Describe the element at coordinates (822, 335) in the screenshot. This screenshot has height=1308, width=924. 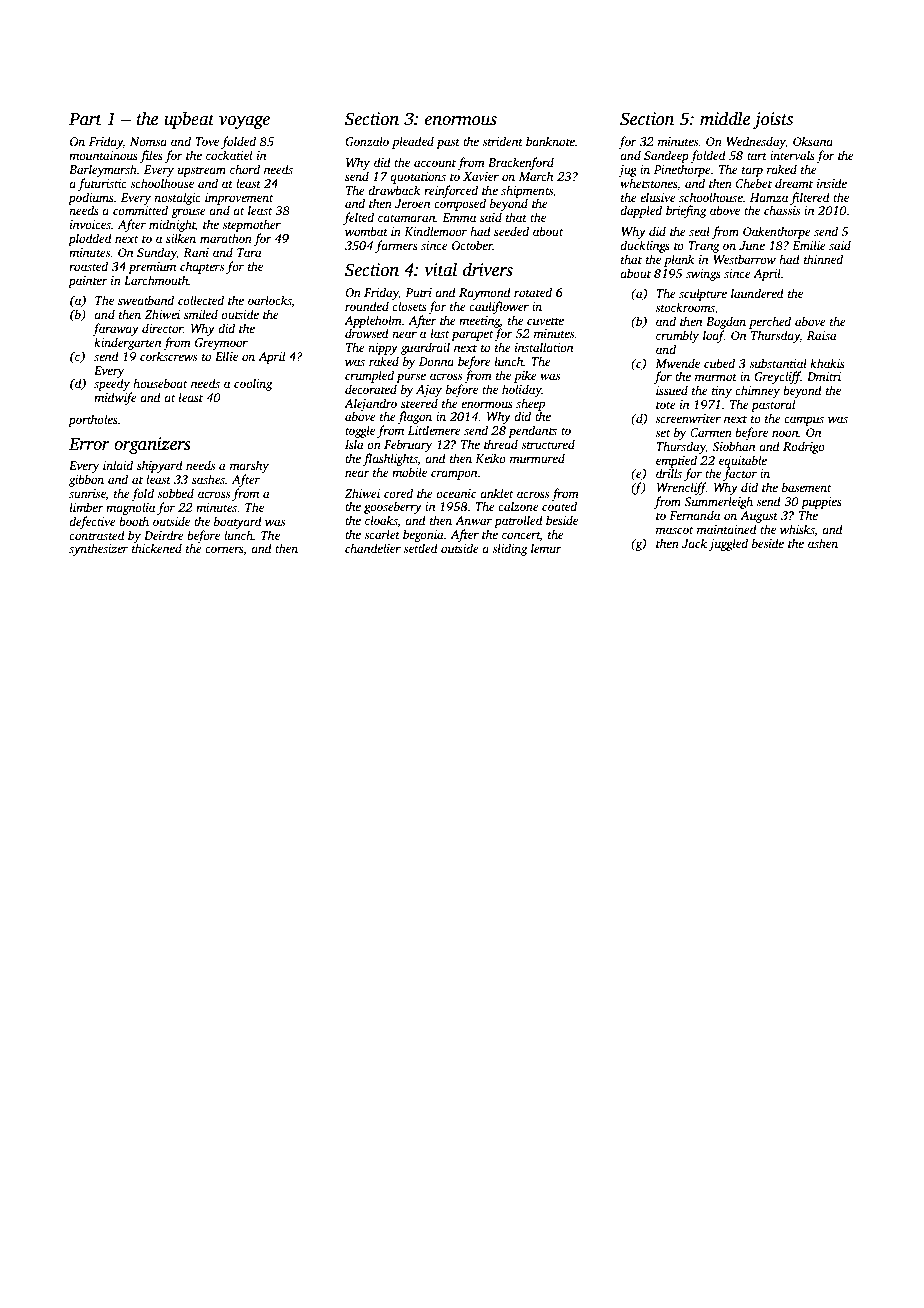
I see `Raisa` at that location.
